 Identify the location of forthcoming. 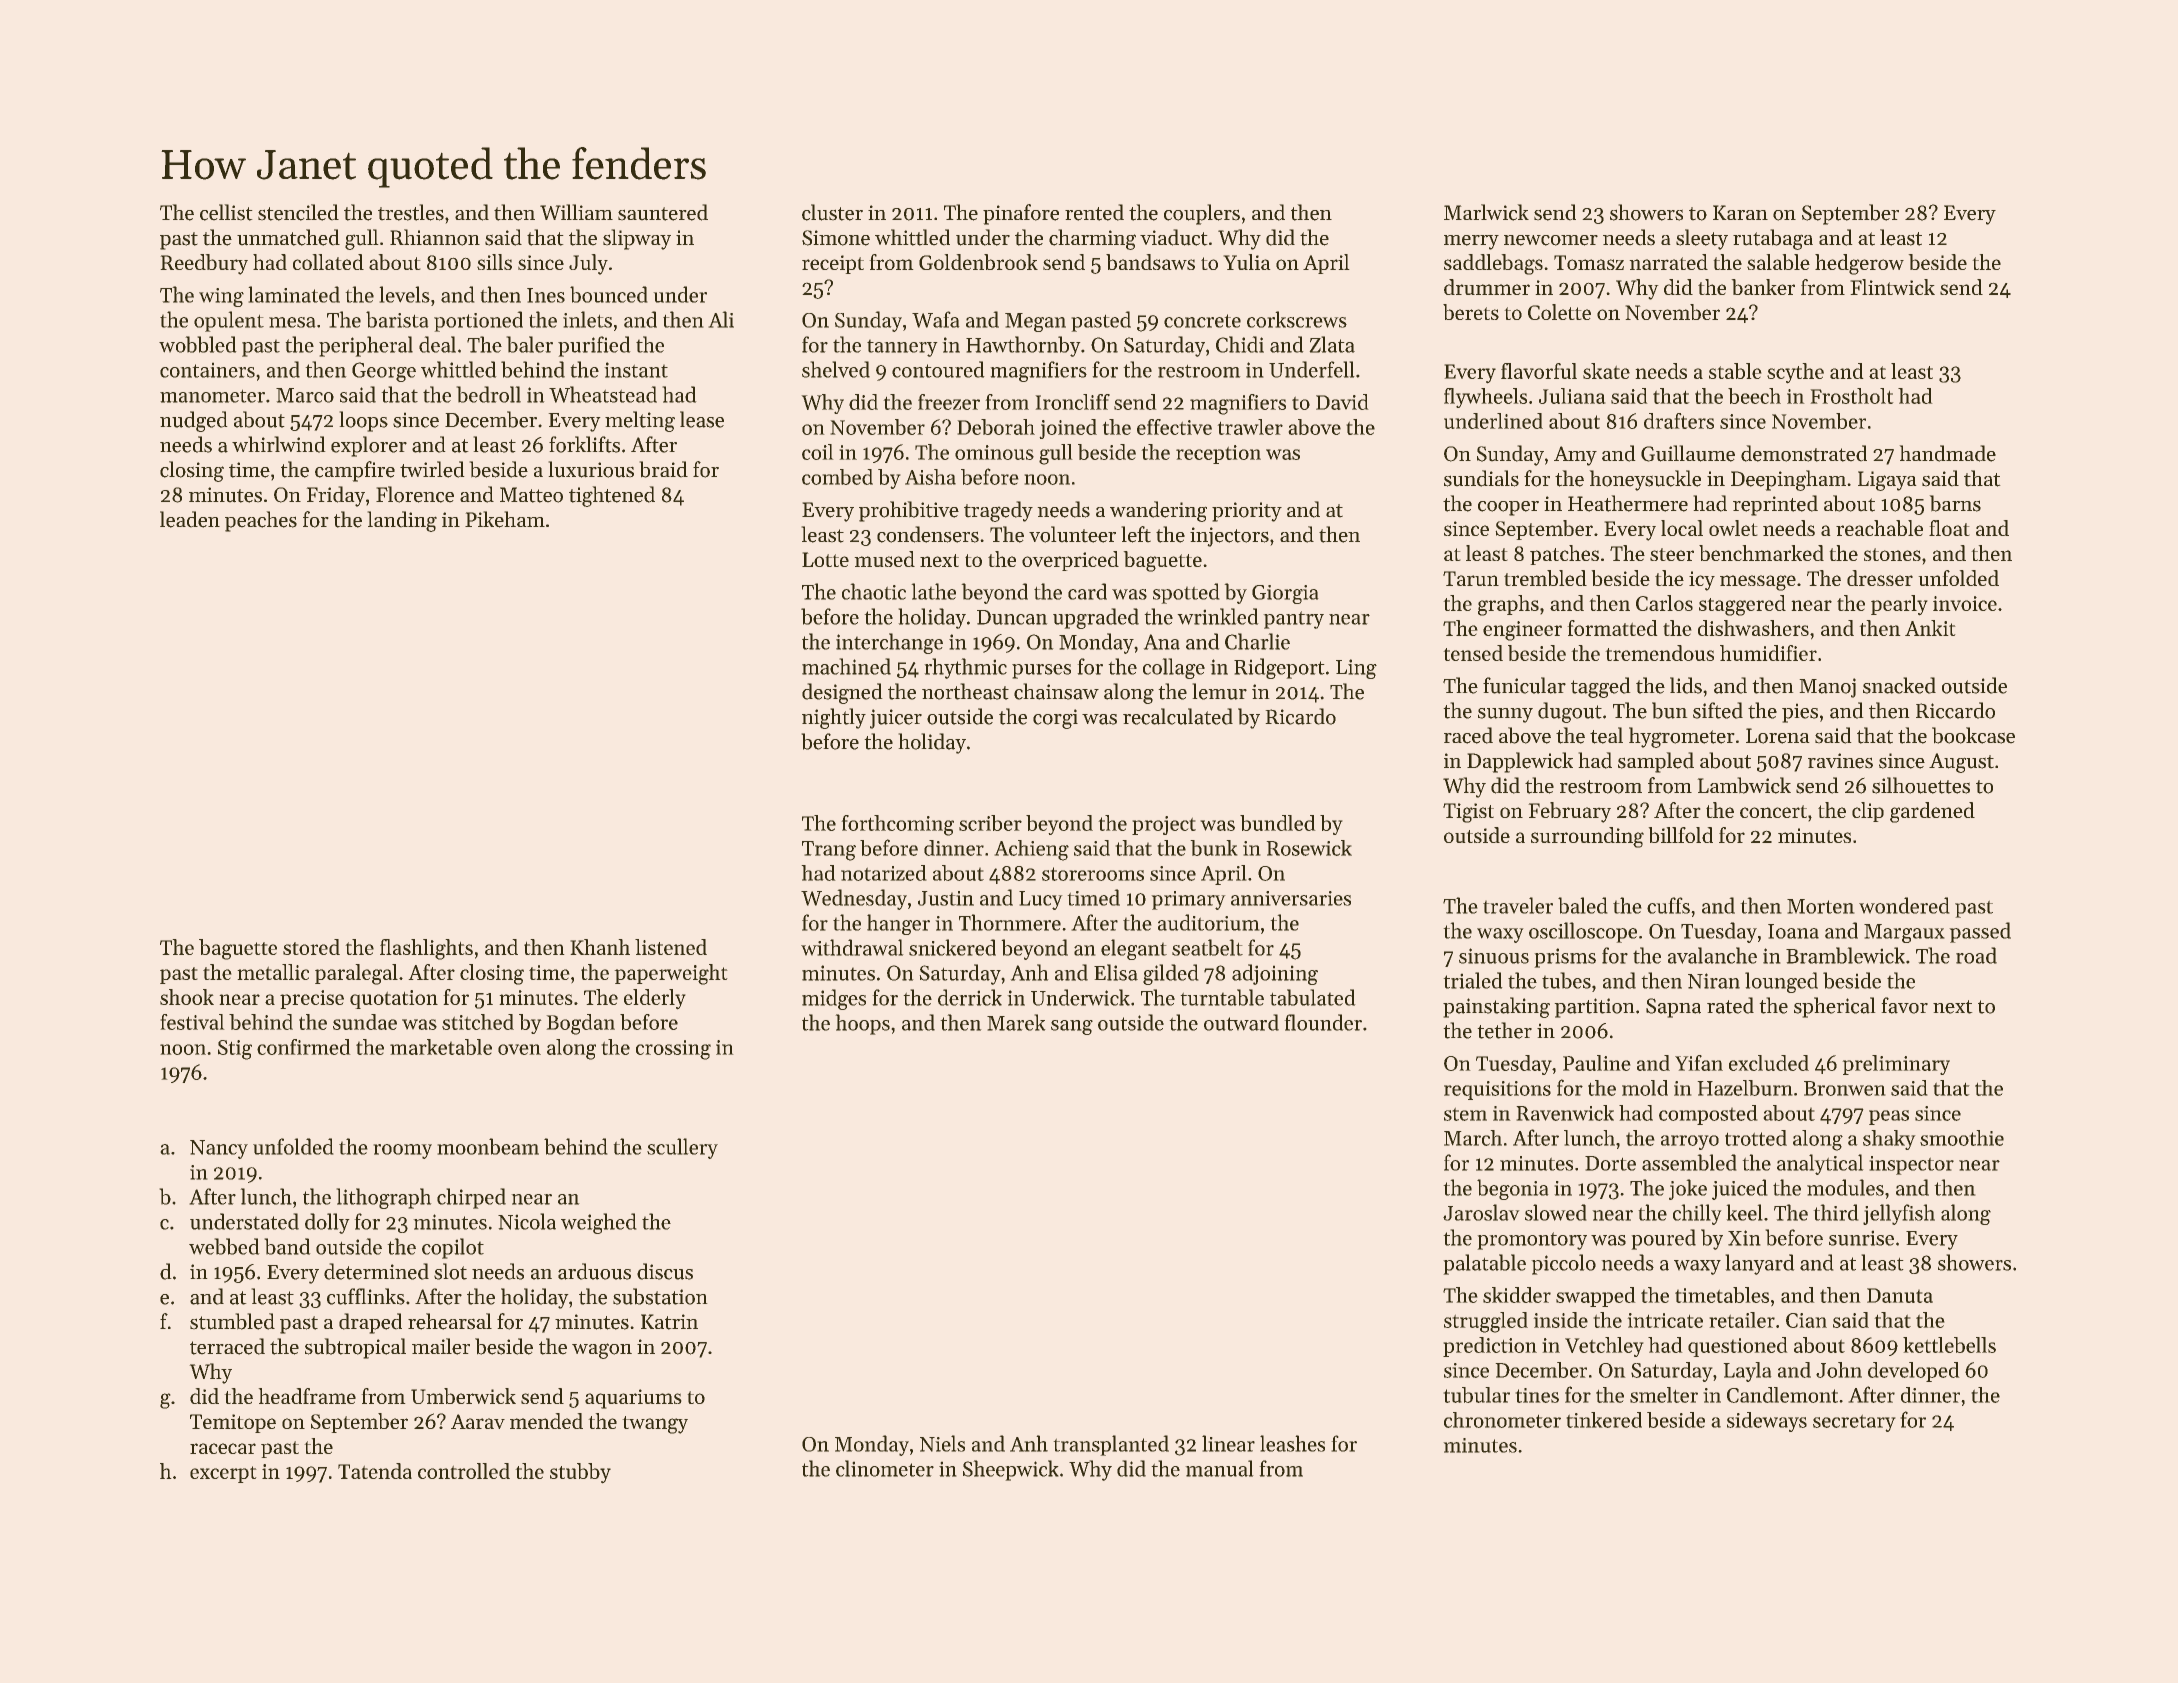
(897, 825).
